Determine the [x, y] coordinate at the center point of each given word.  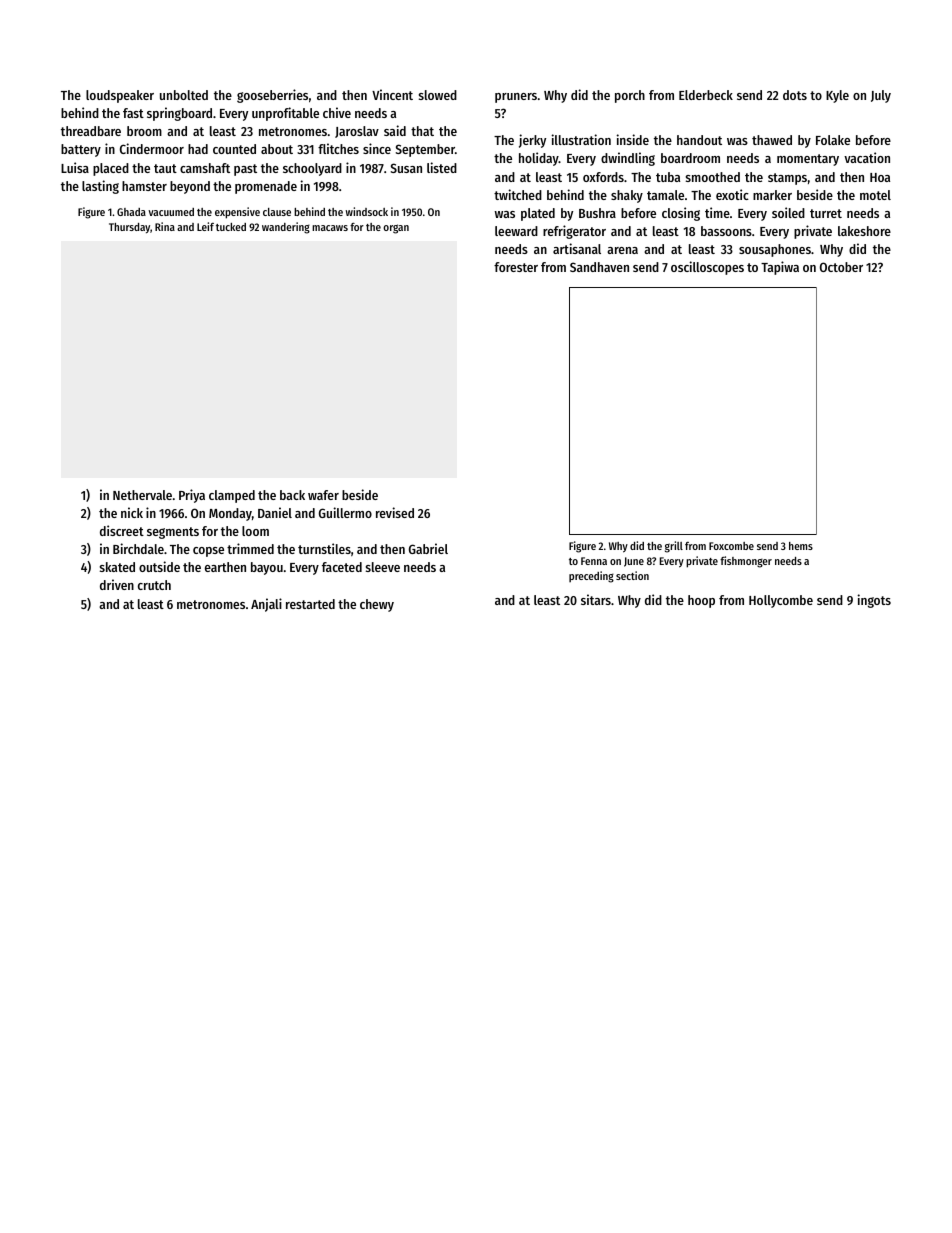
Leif [205, 226]
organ [396, 229]
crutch [154, 585]
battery [81, 150]
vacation [867, 157]
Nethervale [142, 495]
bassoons [726, 231]
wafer [323, 495]
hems [801, 546]
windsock [367, 211]
